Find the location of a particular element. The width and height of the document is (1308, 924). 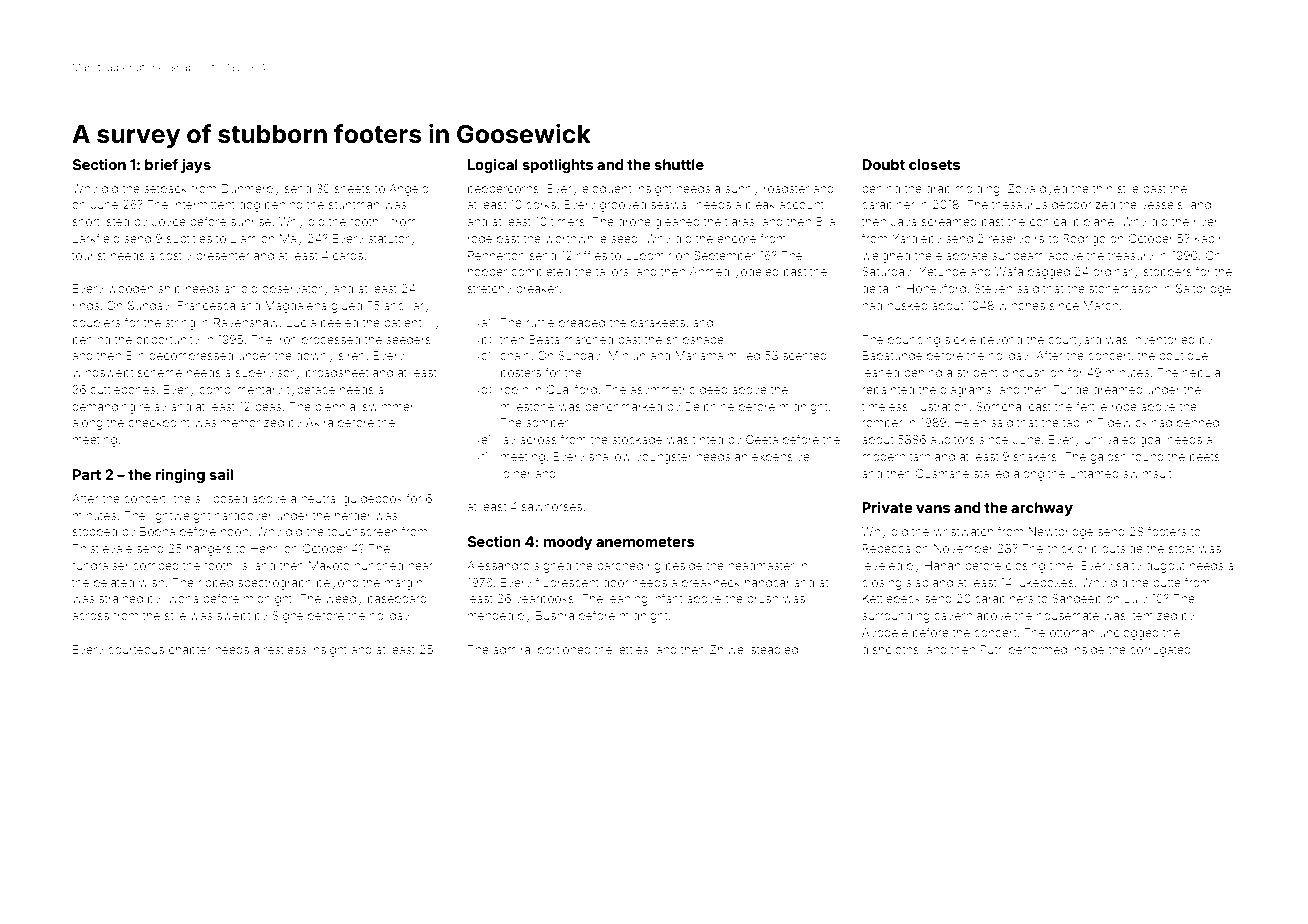

breaker is located at coordinates (537, 288).
